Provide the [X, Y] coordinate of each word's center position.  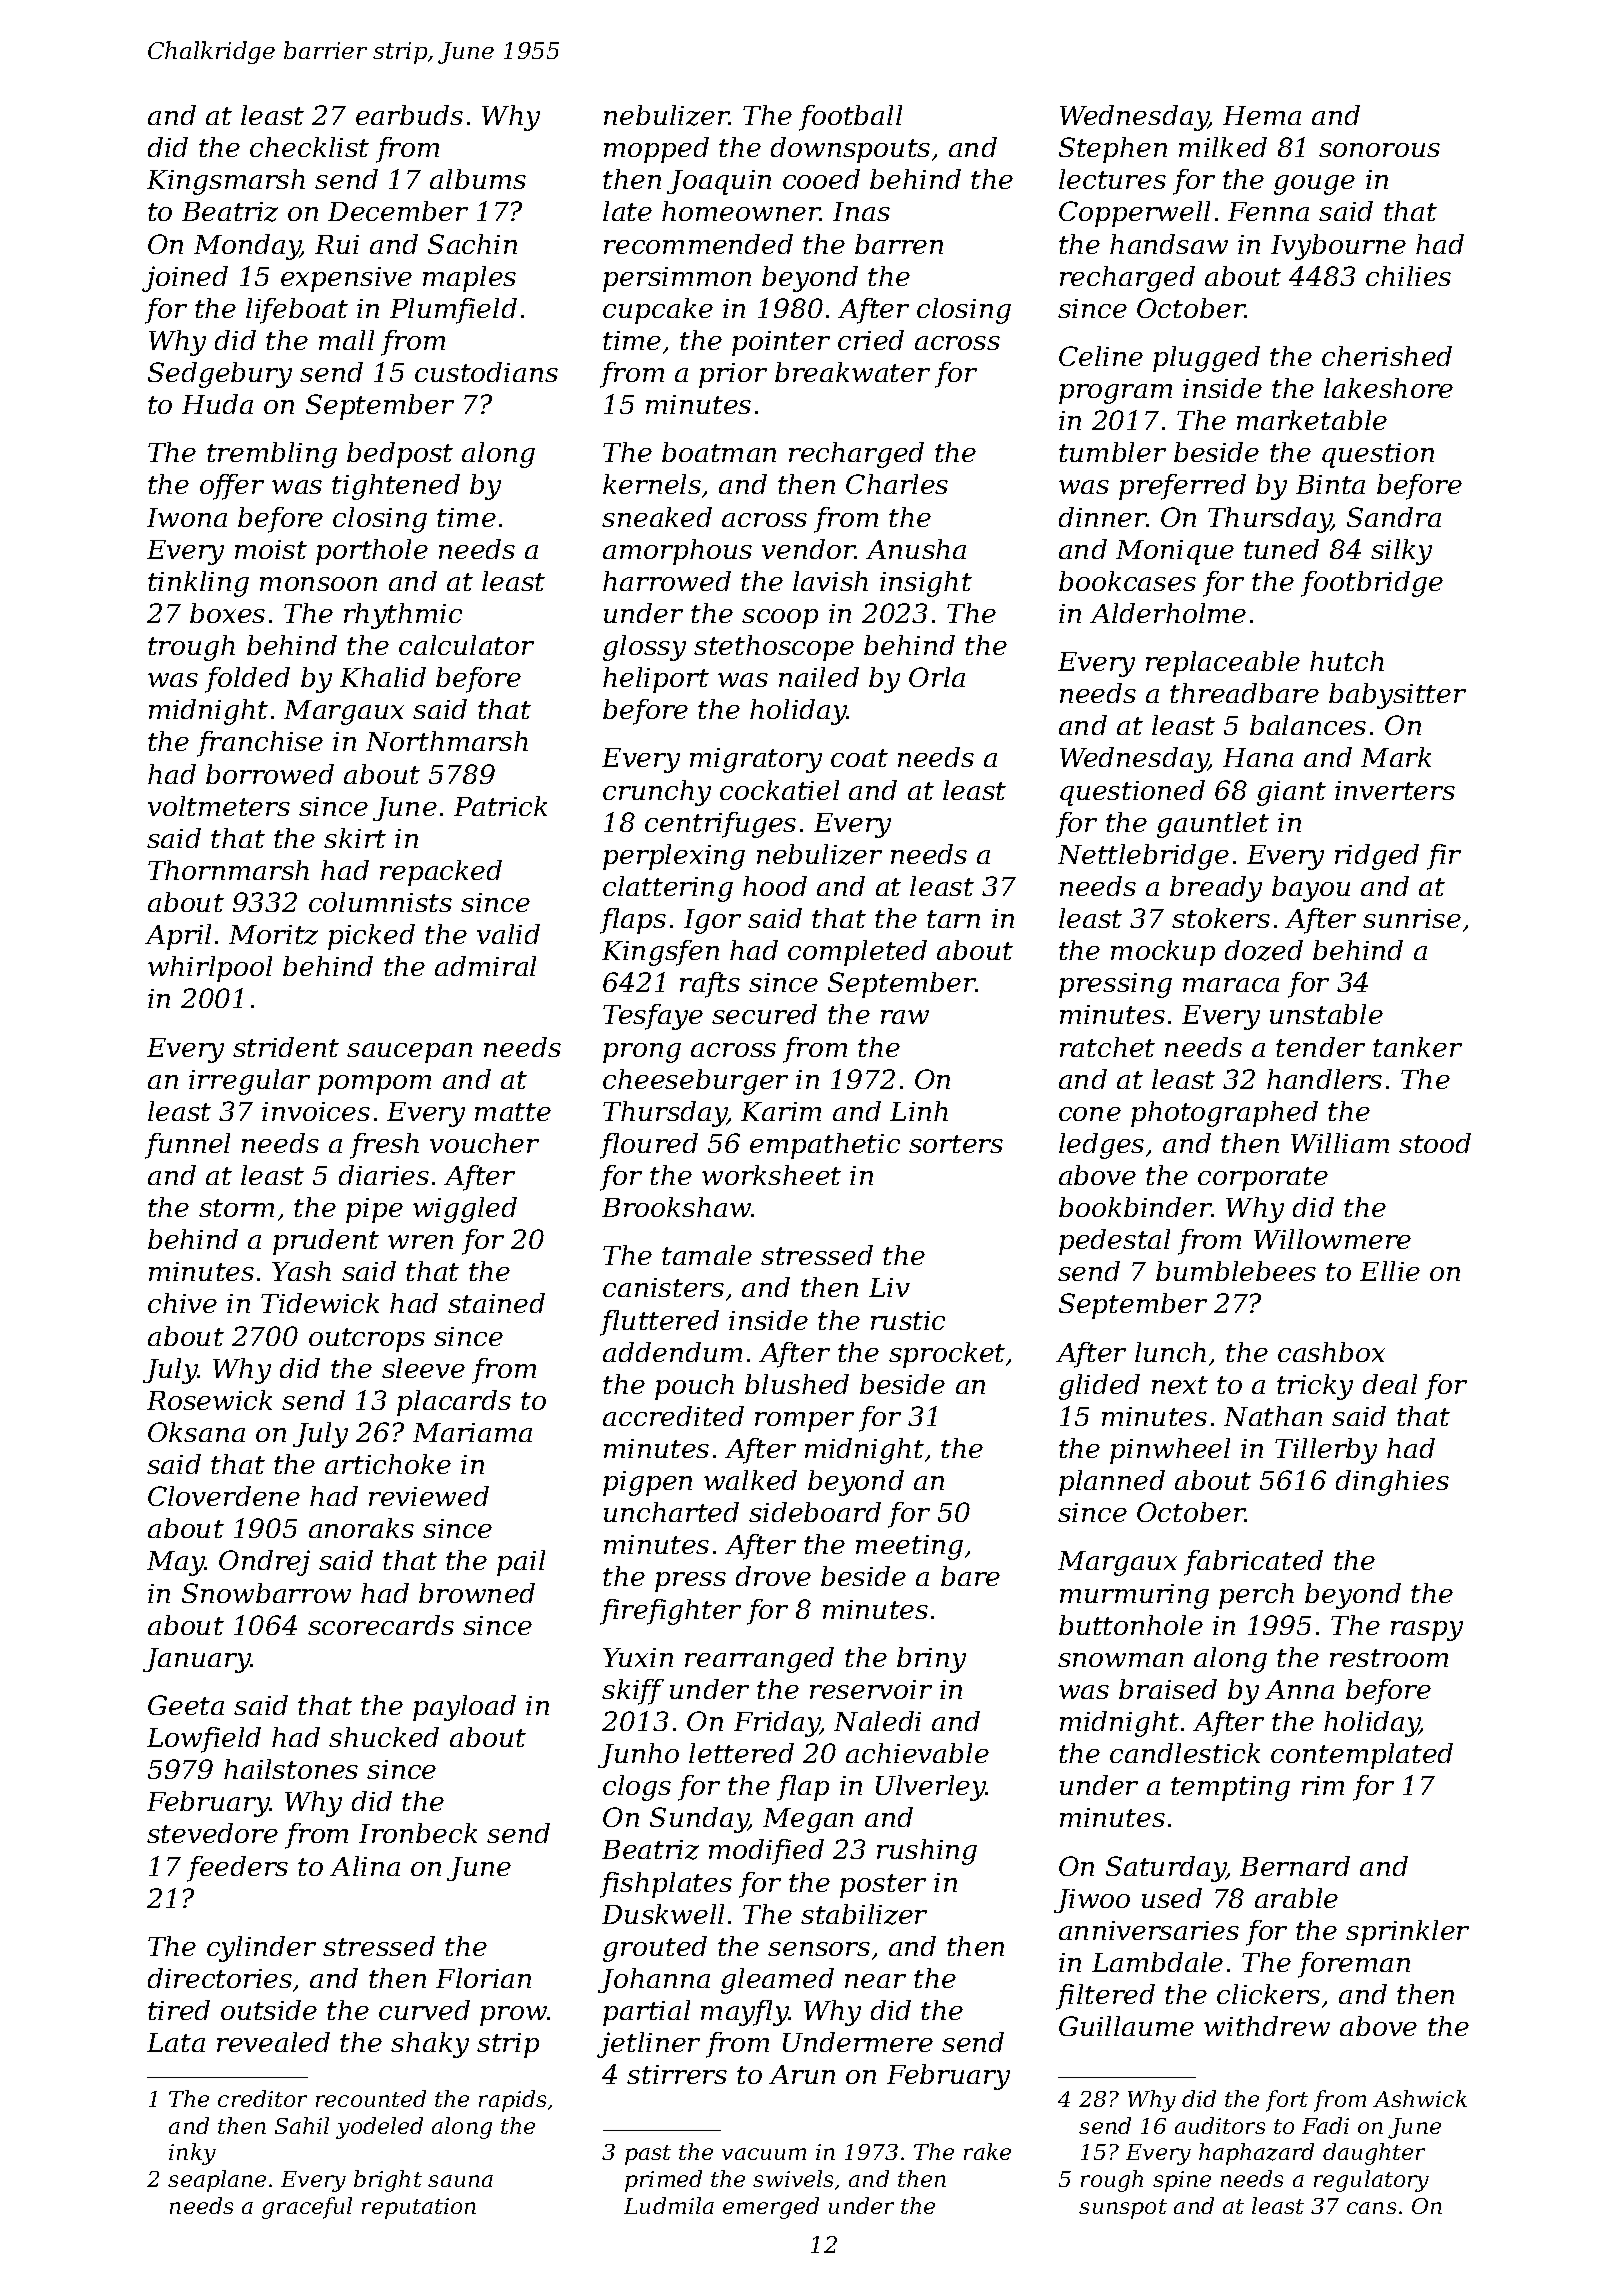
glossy [644, 648]
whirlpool [210, 969]
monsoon [318, 584]
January [197, 1660]
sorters [956, 1144]
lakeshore [1388, 388]
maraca [1231, 985]
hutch [1347, 661]
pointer [781, 343]
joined [185, 279]
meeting [909, 1547]
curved [424, 2010]
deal [1390, 1384]
